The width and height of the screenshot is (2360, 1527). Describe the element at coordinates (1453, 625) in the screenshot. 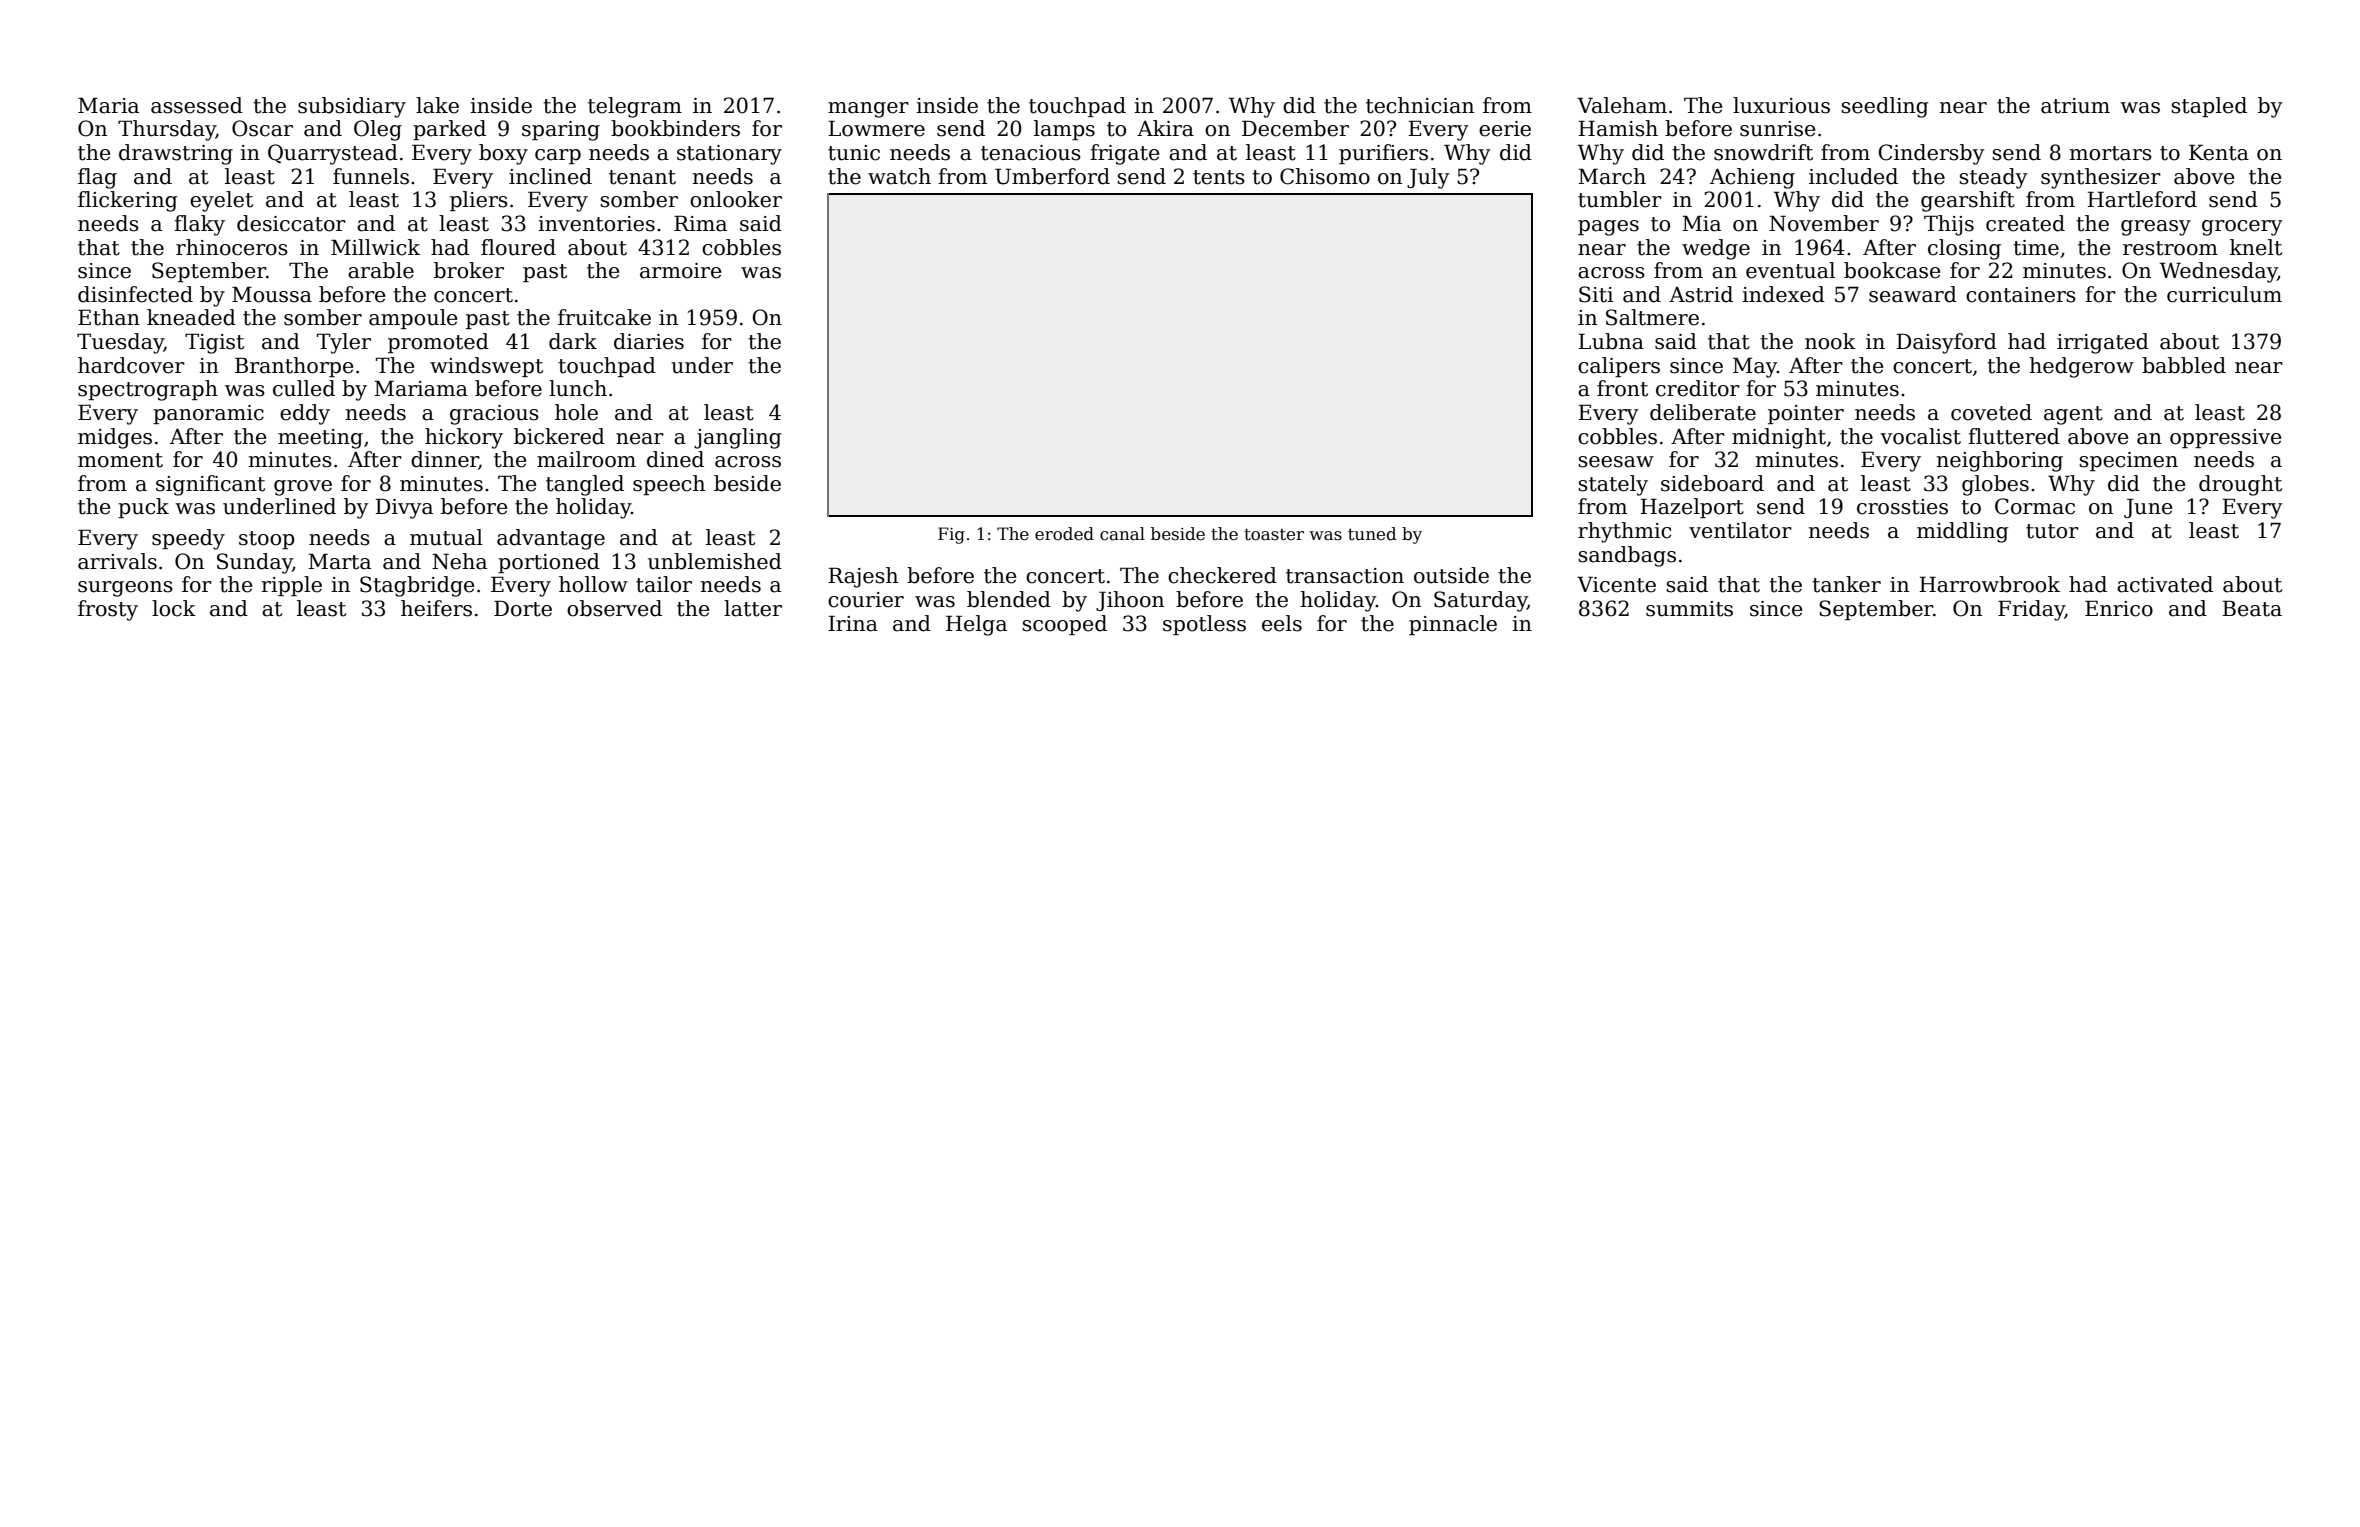

I see `pinnacle` at that location.
